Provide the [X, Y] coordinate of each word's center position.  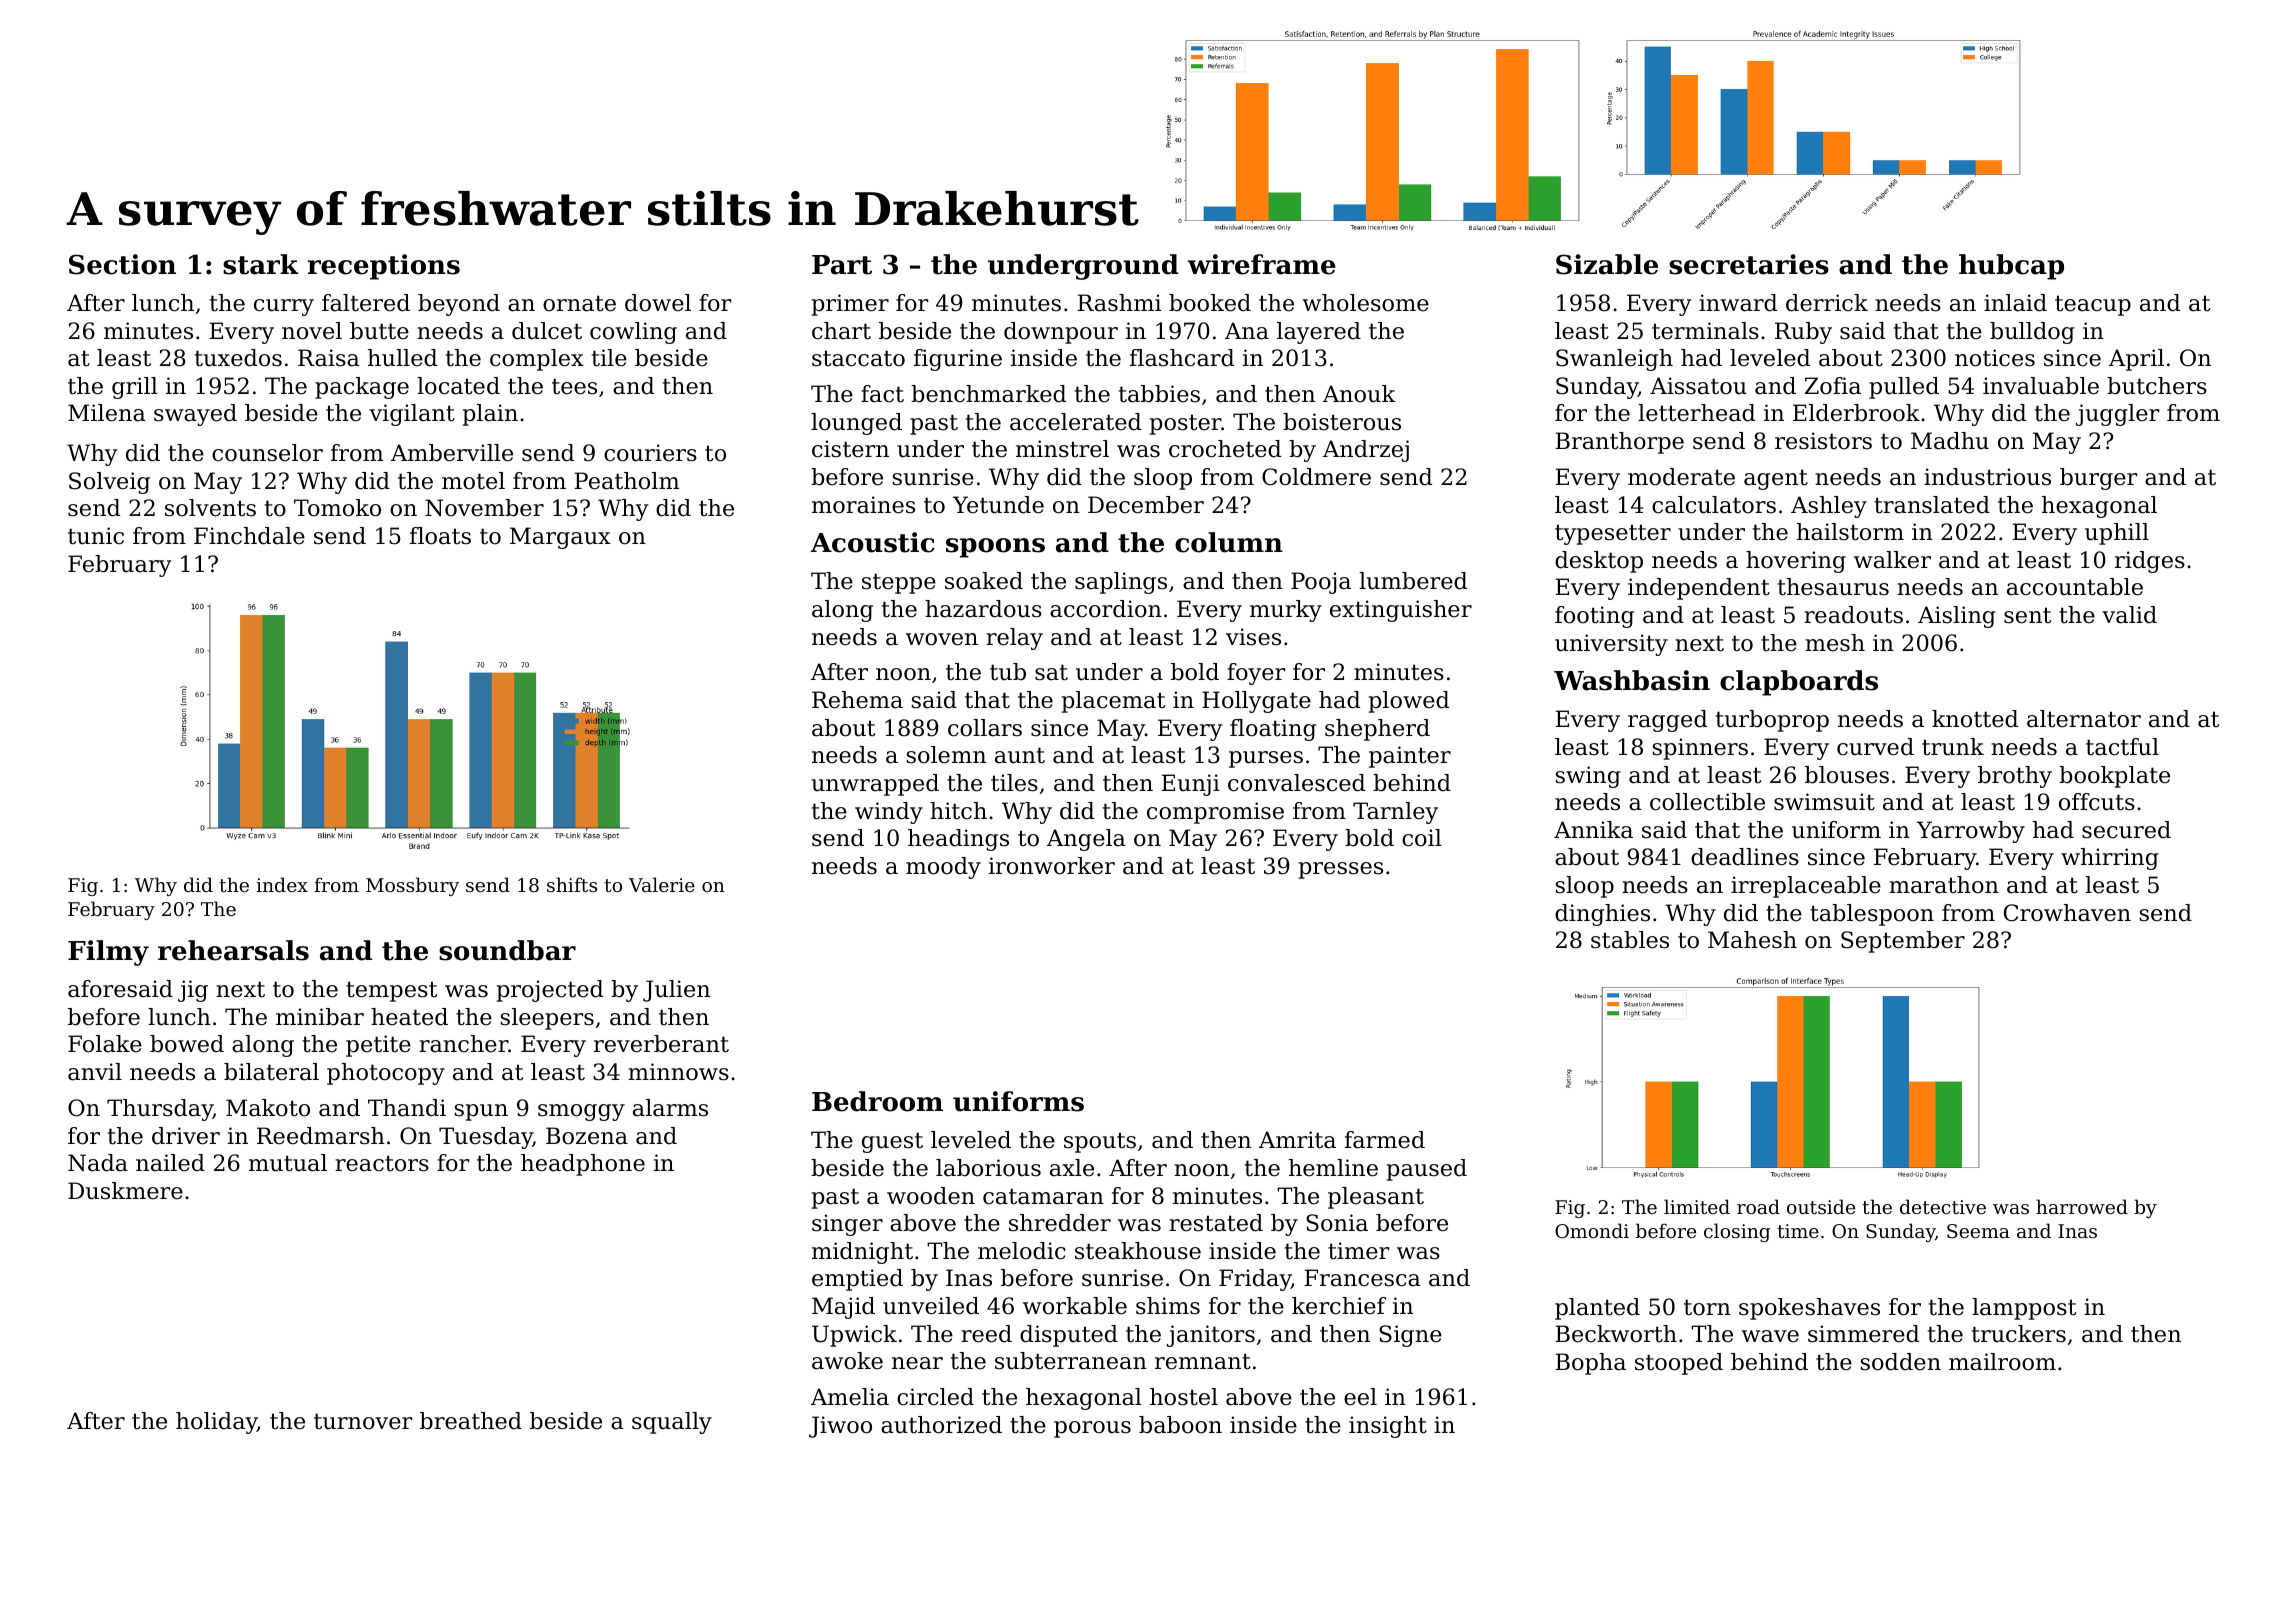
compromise [1215, 813]
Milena [107, 413]
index [282, 884]
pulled [1904, 388]
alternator [2084, 719]
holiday [216, 1423]
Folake [105, 1044]
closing [1737, 1232]
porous [1092, 1429]
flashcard [1182, 358]
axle [1072, 1168]
